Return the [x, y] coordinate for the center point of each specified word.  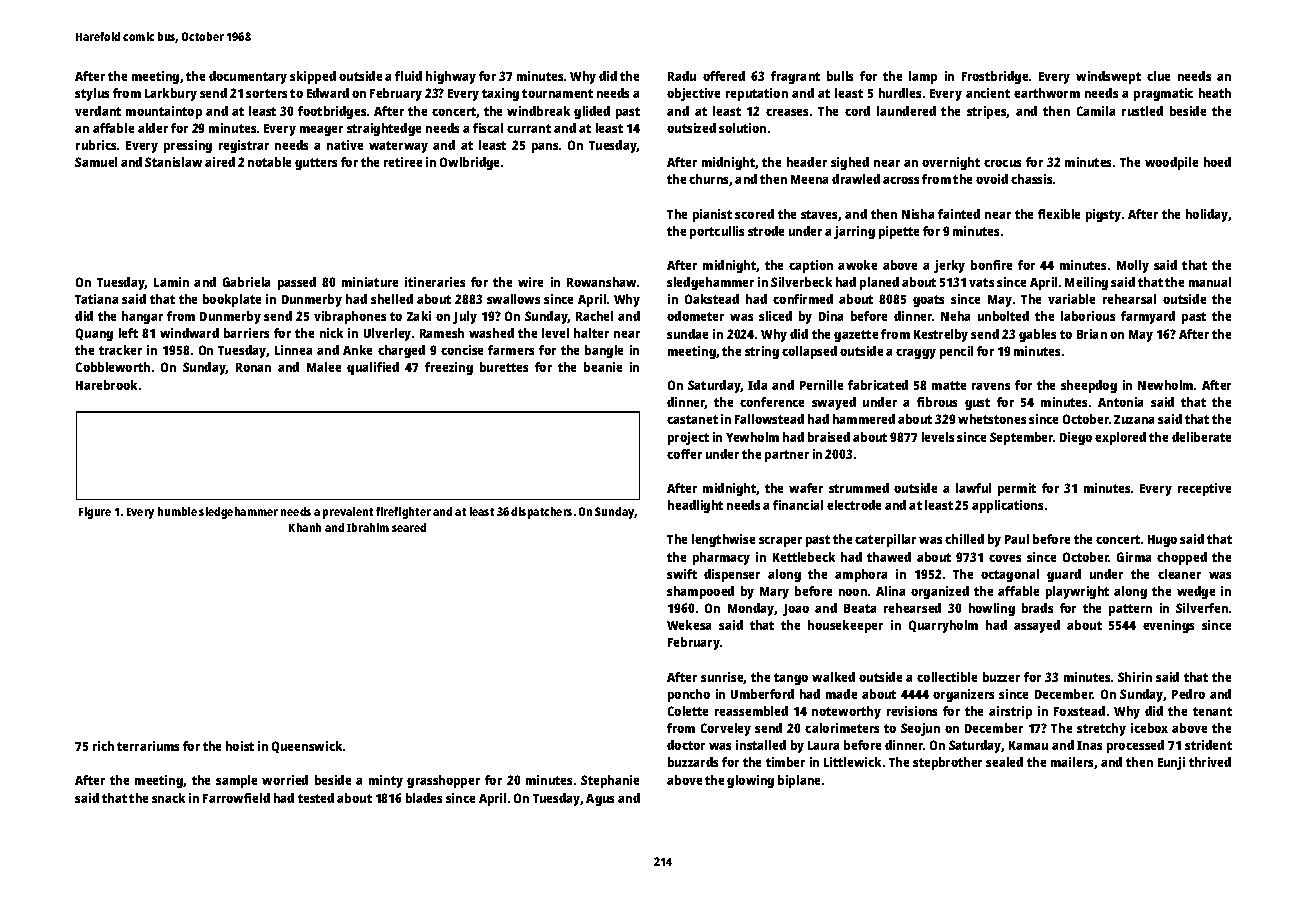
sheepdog [1089, 386]
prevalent [348, 513]
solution [742, 128]
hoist [240, 746]
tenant [1212, 711]
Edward [328, 93]
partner [787, 456]
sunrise [722, 678]
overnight [951, 163]
